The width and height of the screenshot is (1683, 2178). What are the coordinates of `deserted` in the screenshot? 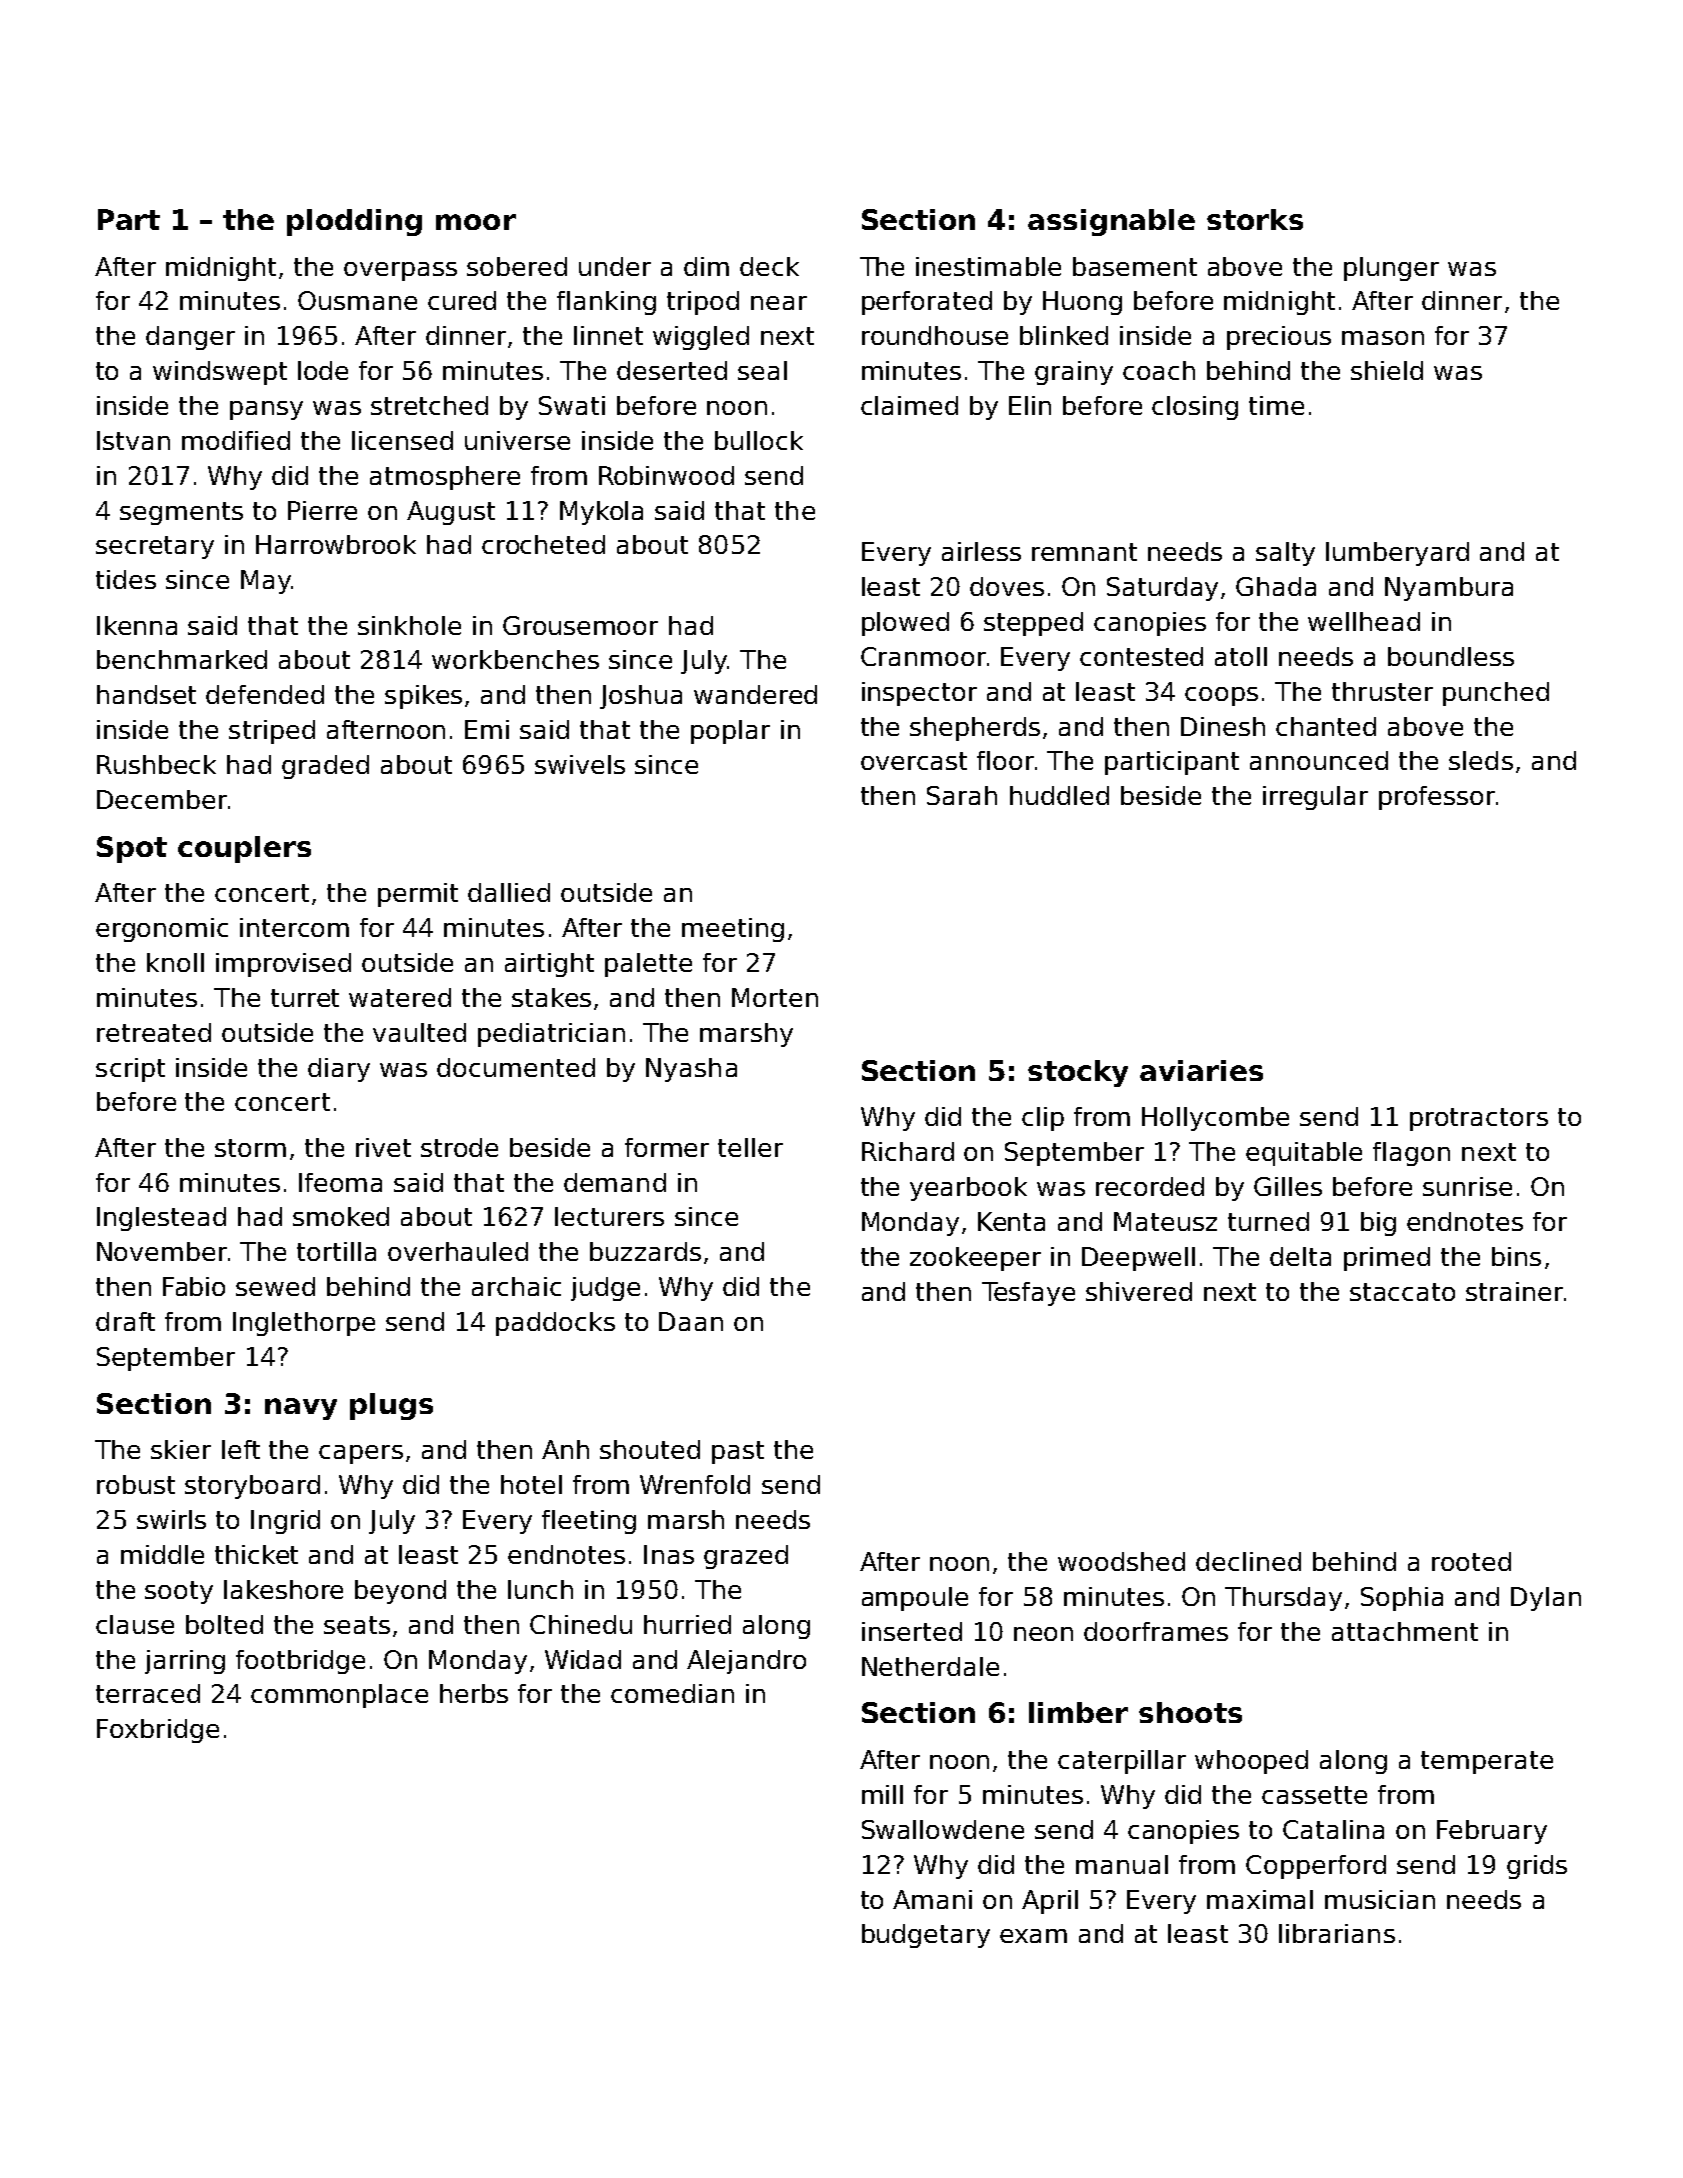 It's located at (672, 370).
